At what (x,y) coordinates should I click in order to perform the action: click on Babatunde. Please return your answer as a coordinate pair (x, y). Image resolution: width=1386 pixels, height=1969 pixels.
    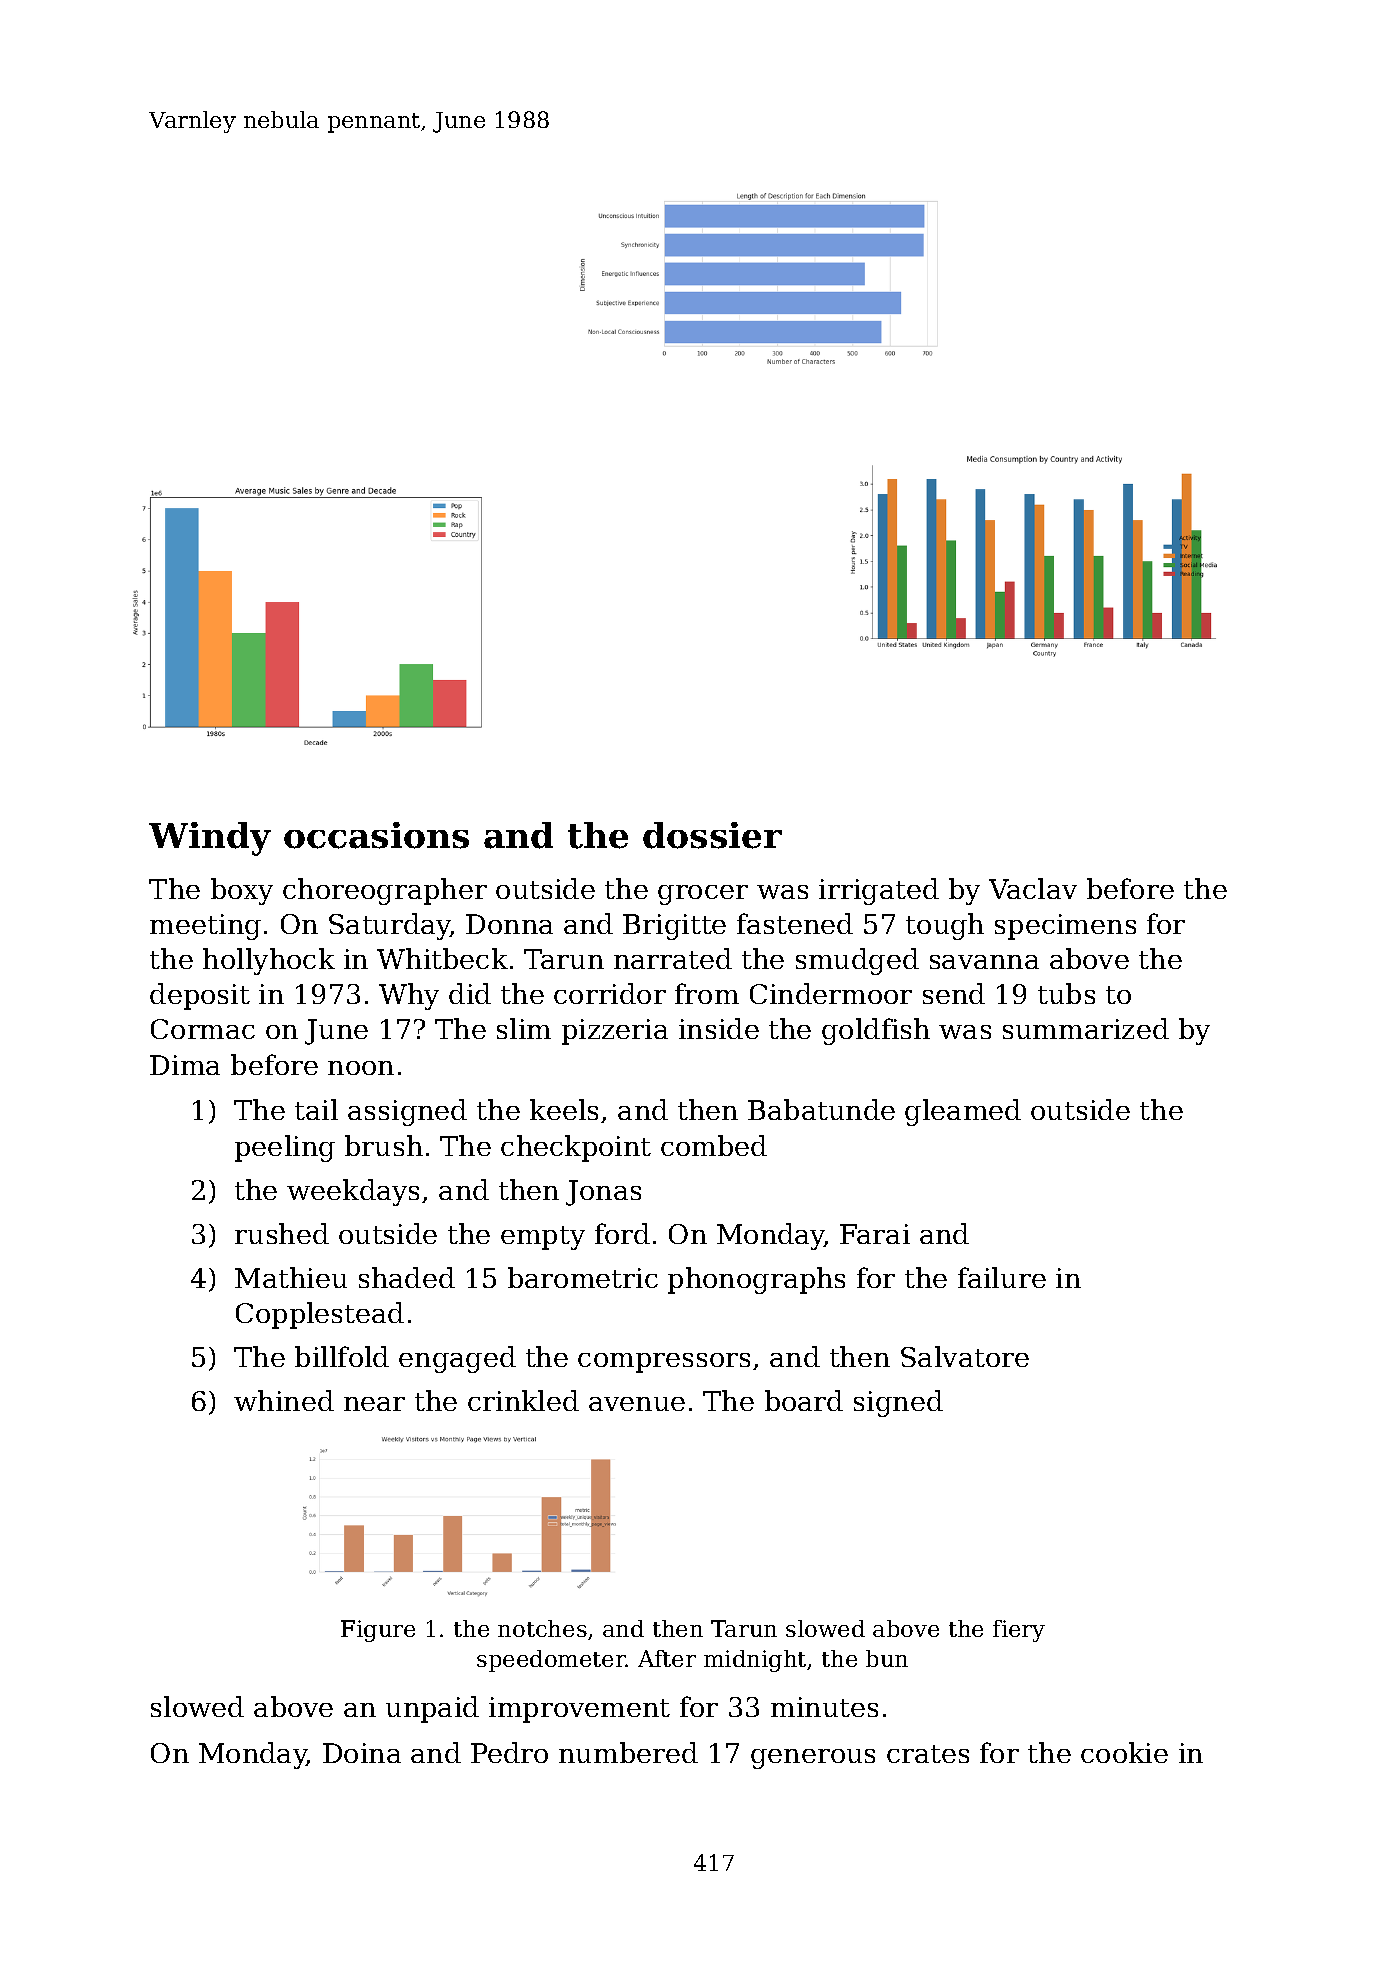
    Looking at the image, I should click on (821, 1109).
